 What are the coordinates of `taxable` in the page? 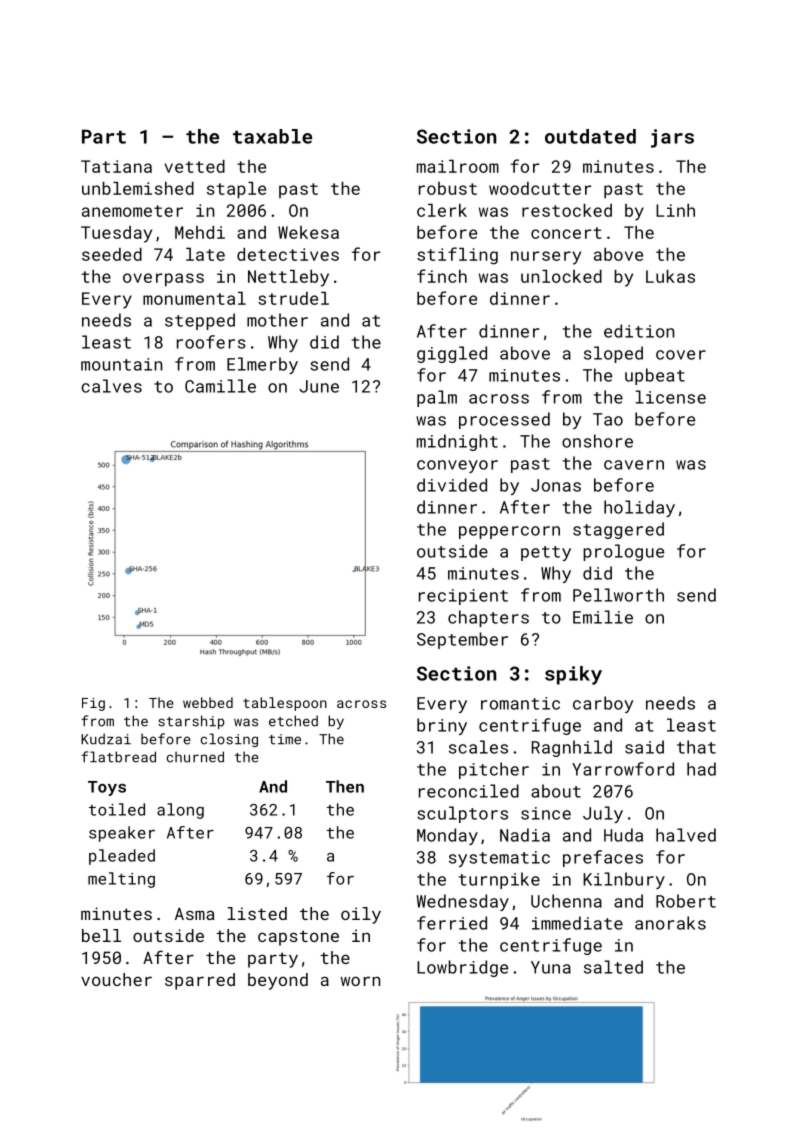 It's located at (272, 136).
